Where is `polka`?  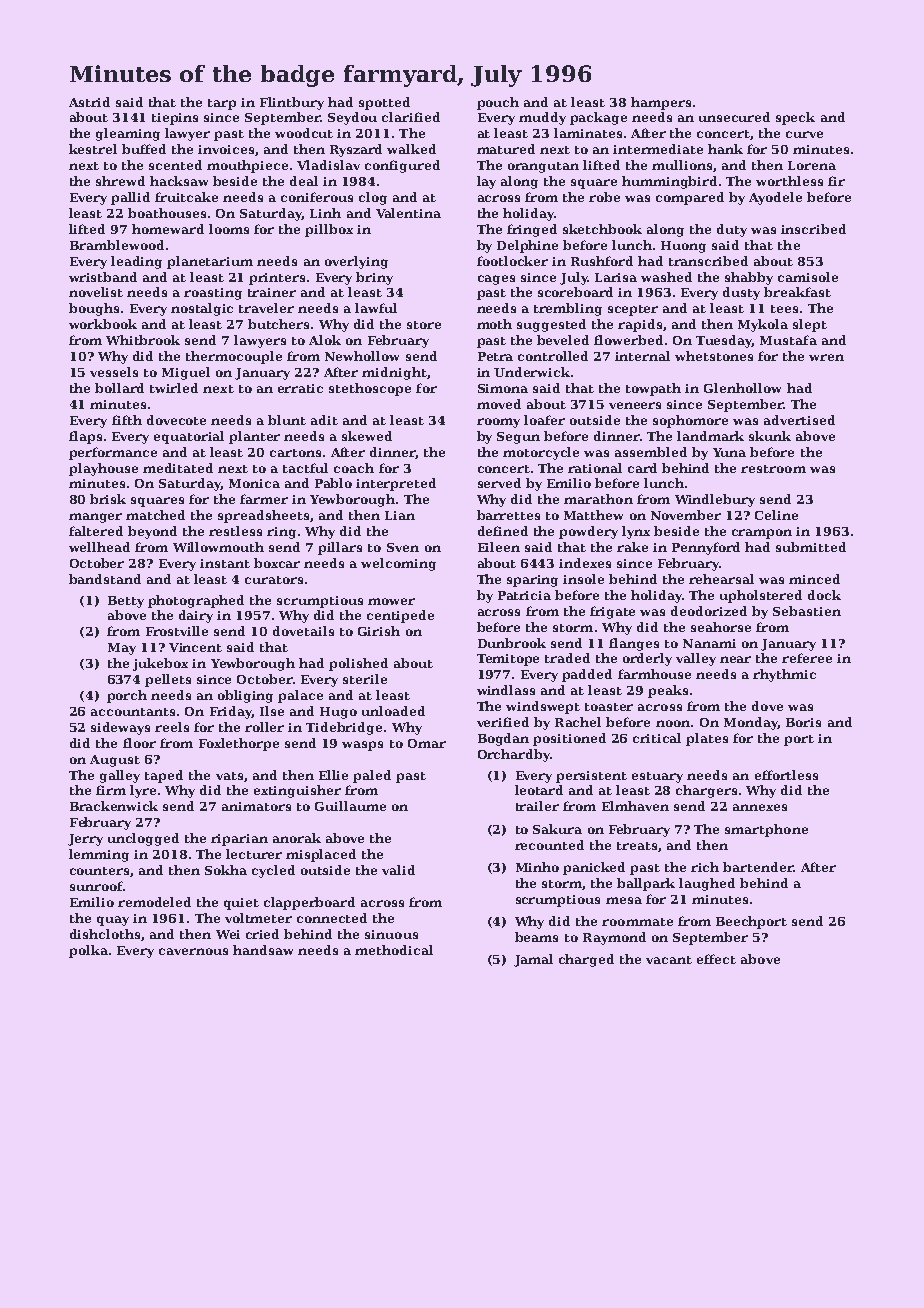 polka is located at coordinates (88, 951).
